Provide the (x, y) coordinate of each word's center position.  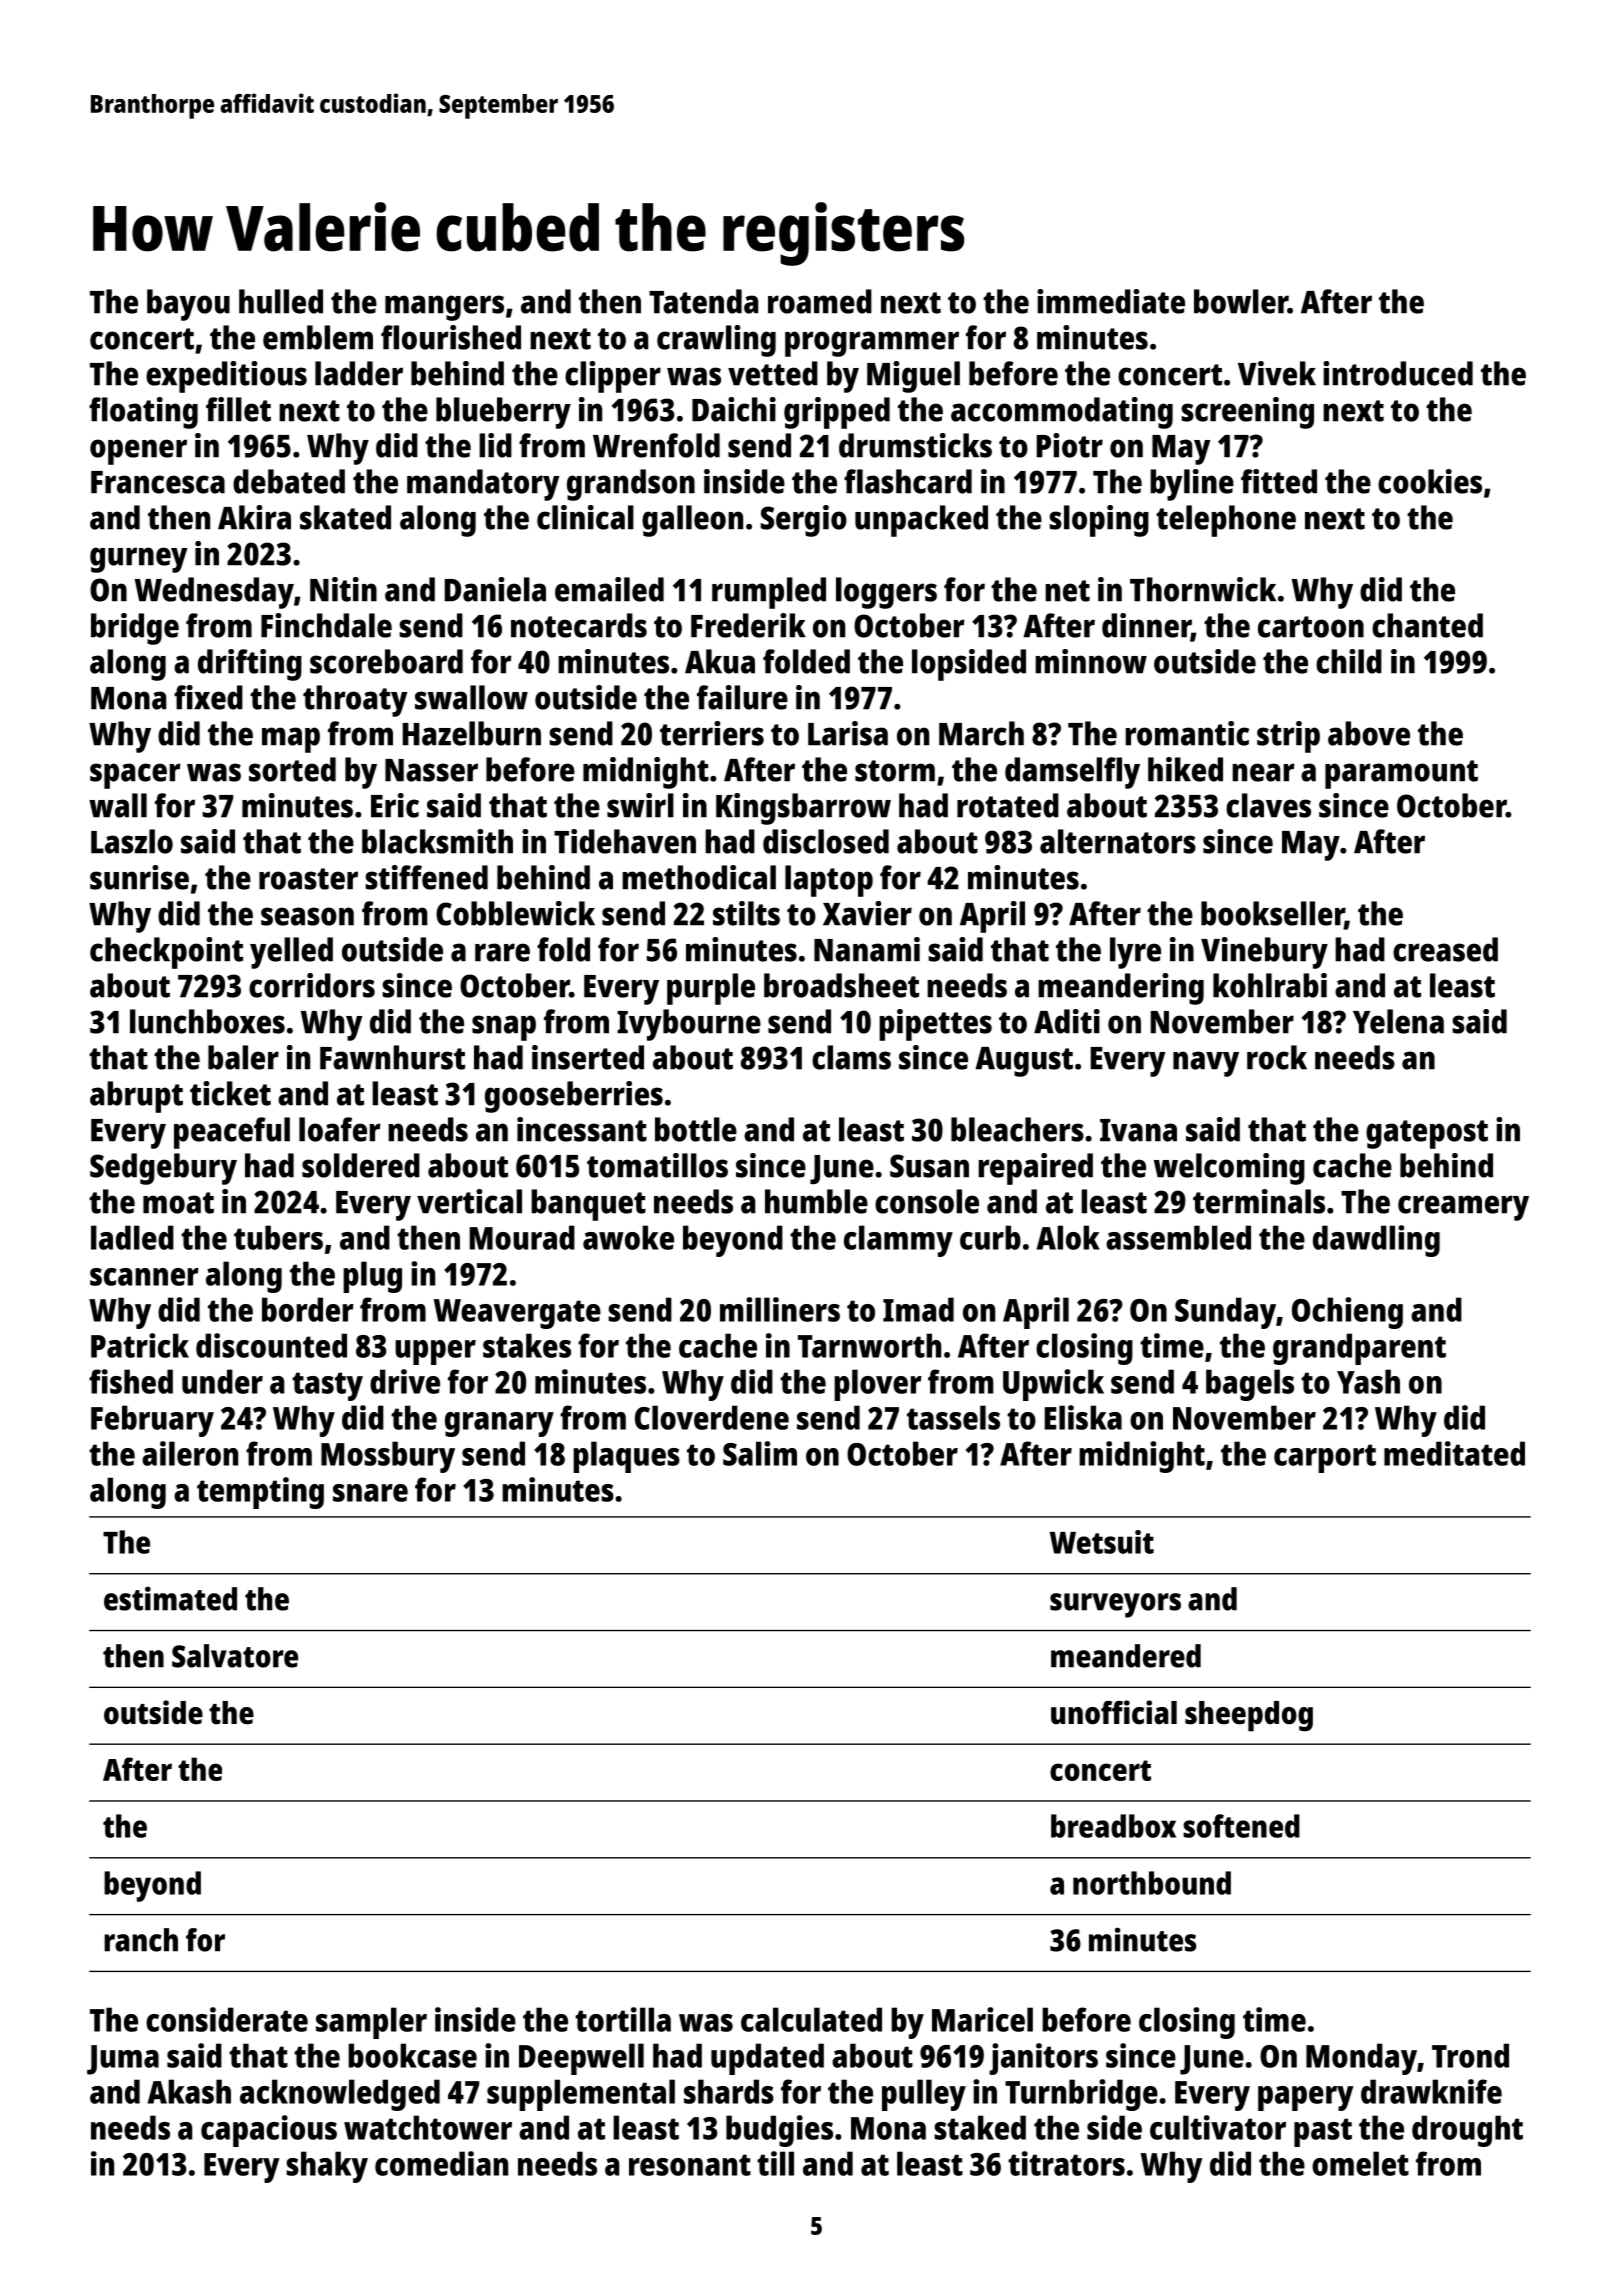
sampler (371, 2023)
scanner (144, 1277)
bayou (188, 305)
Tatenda (703, 301)
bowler (1241, 301)
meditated (1454, 1453)
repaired (1035, 1169)
